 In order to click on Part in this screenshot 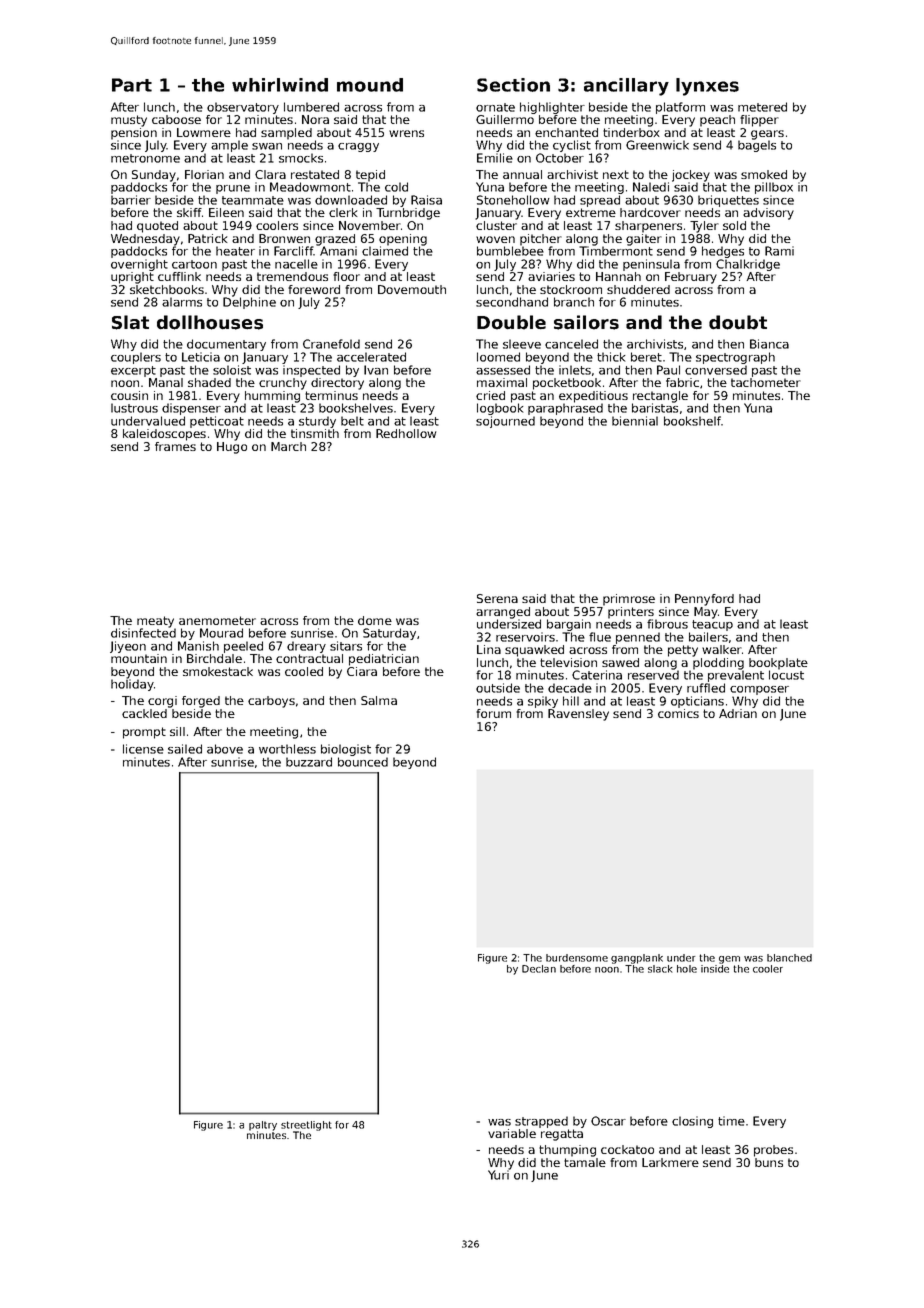, I will do `click(132, 85)`.
